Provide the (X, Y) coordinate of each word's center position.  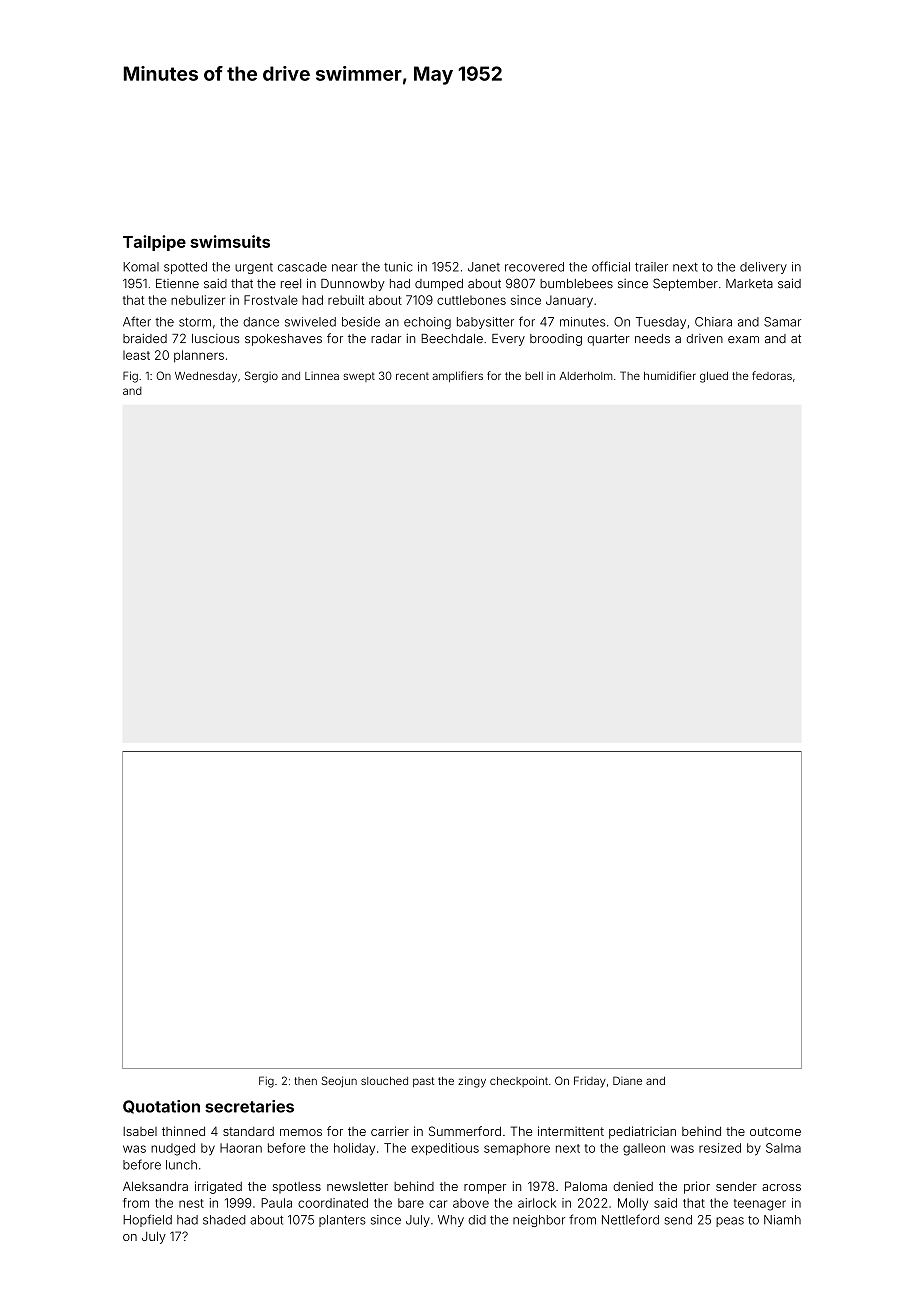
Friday (590, 1082)
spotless (297, 1188)
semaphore (517, 1149)
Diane (627, 1080)
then (305, 1081)
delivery (763, 268)
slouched (384, 1081)
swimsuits (230, 241)
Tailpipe (154, 243)
